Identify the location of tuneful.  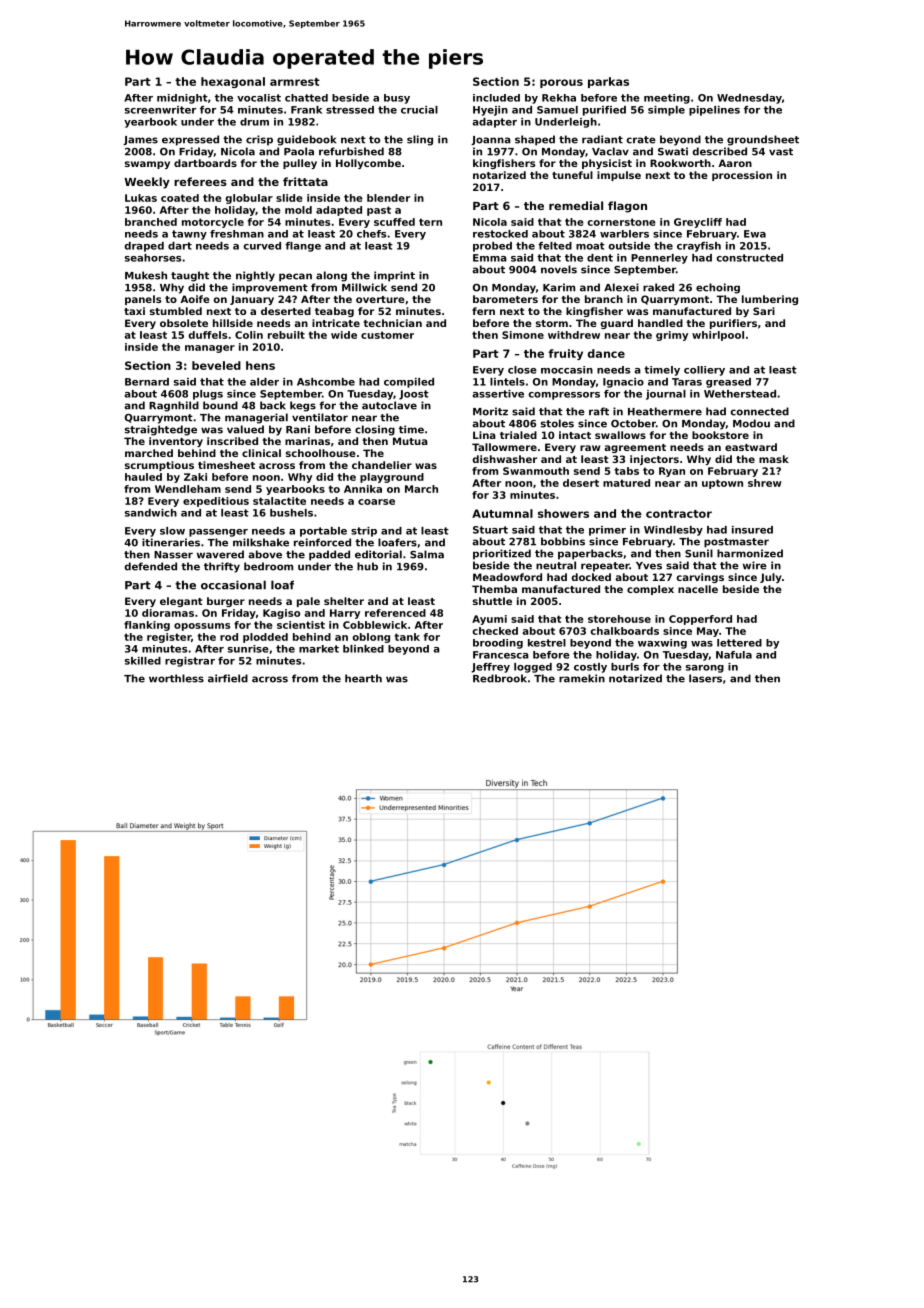
(572, 175).
